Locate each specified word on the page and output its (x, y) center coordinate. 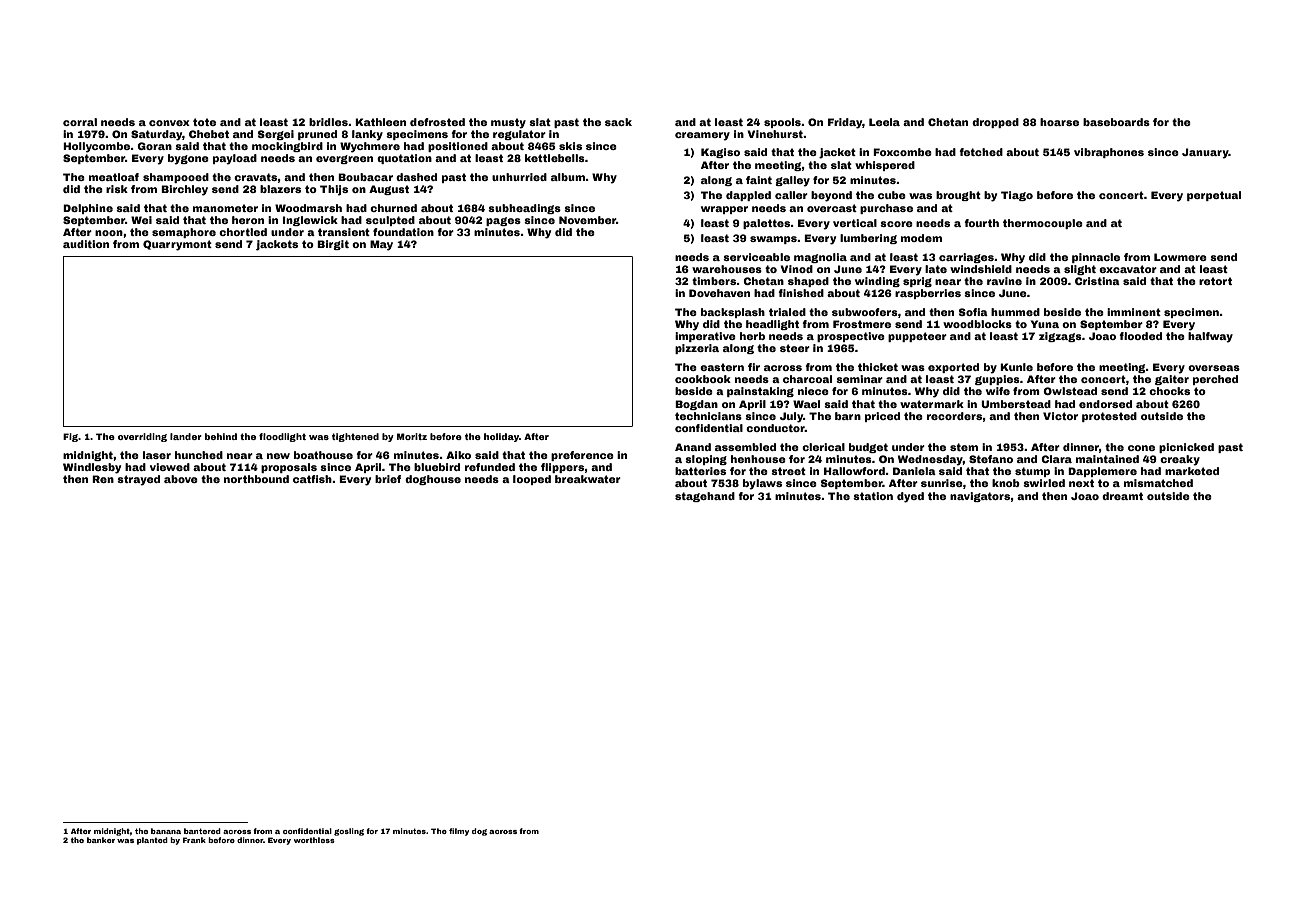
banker (101, 840)
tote (204, 122)
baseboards (1116, 122)
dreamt (1122, 496)
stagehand (705, 497)
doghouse (433, 480)
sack (618, 122)
